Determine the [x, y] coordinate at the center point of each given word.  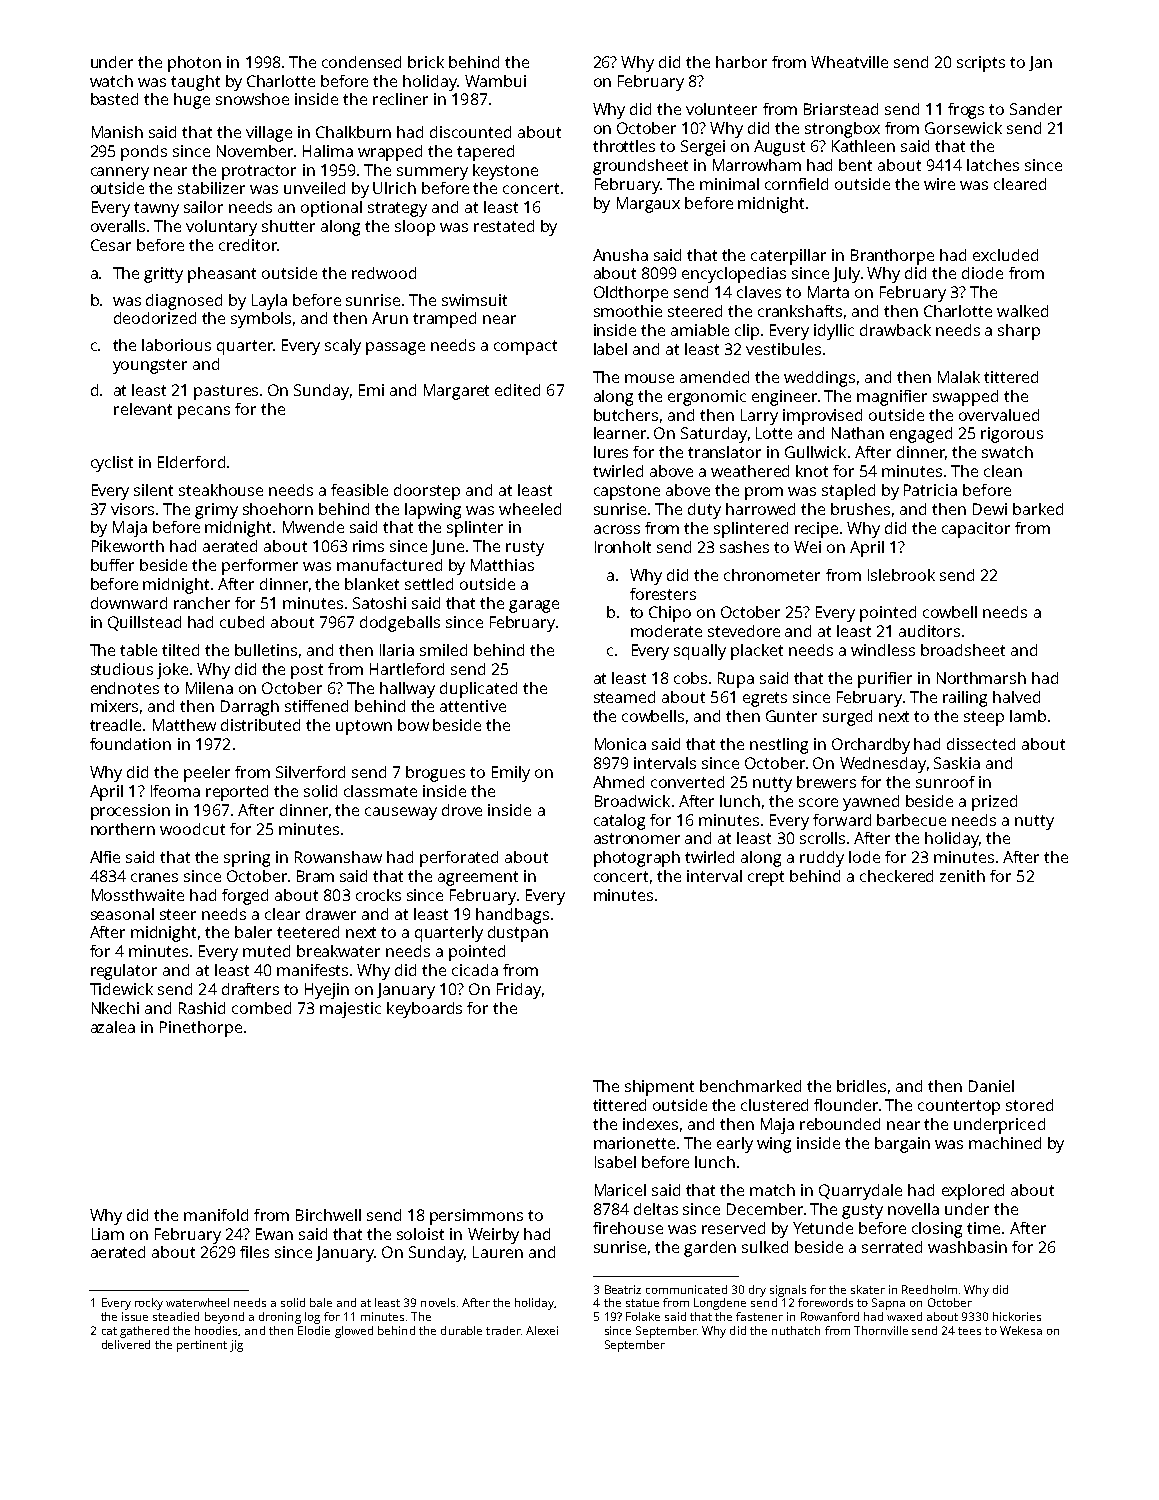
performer [260, 567]
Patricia [930, 490]
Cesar [111, 245]
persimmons [476, 1217]
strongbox [842, 130]
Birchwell [328, 1215]
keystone [505, 172]
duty [704, 511]
